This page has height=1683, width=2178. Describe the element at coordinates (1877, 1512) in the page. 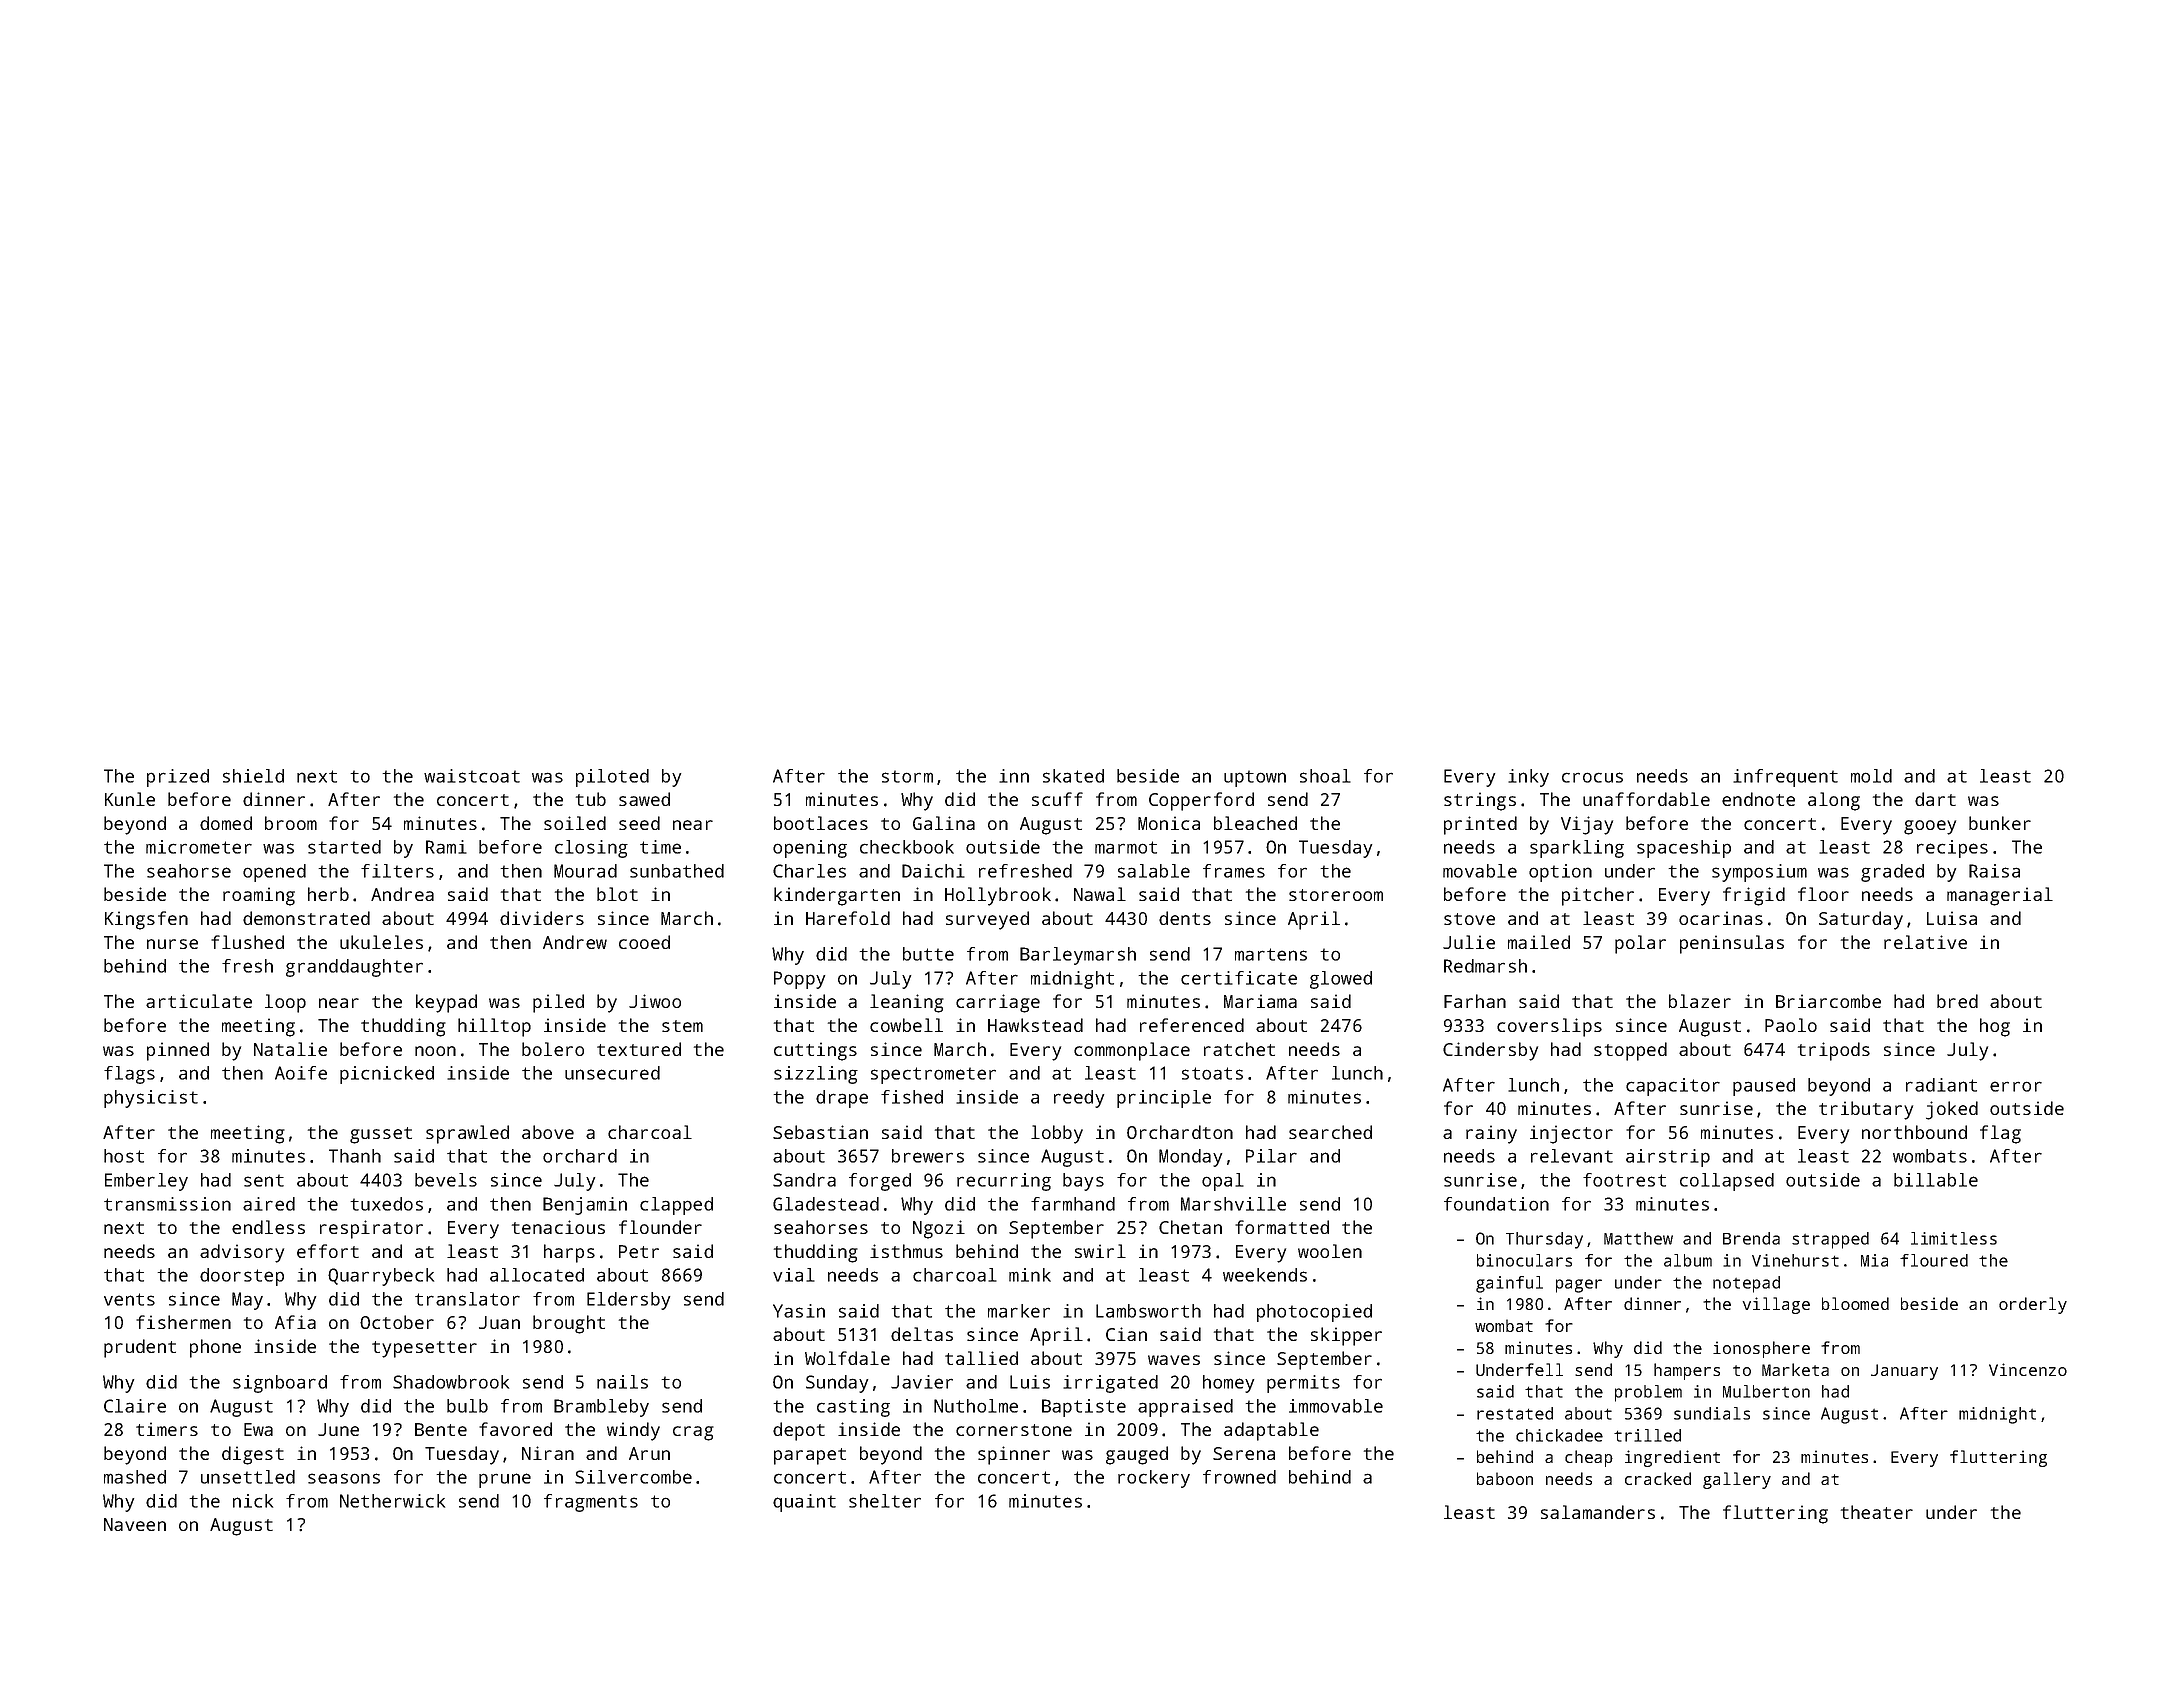

I see `theater` at that location.
